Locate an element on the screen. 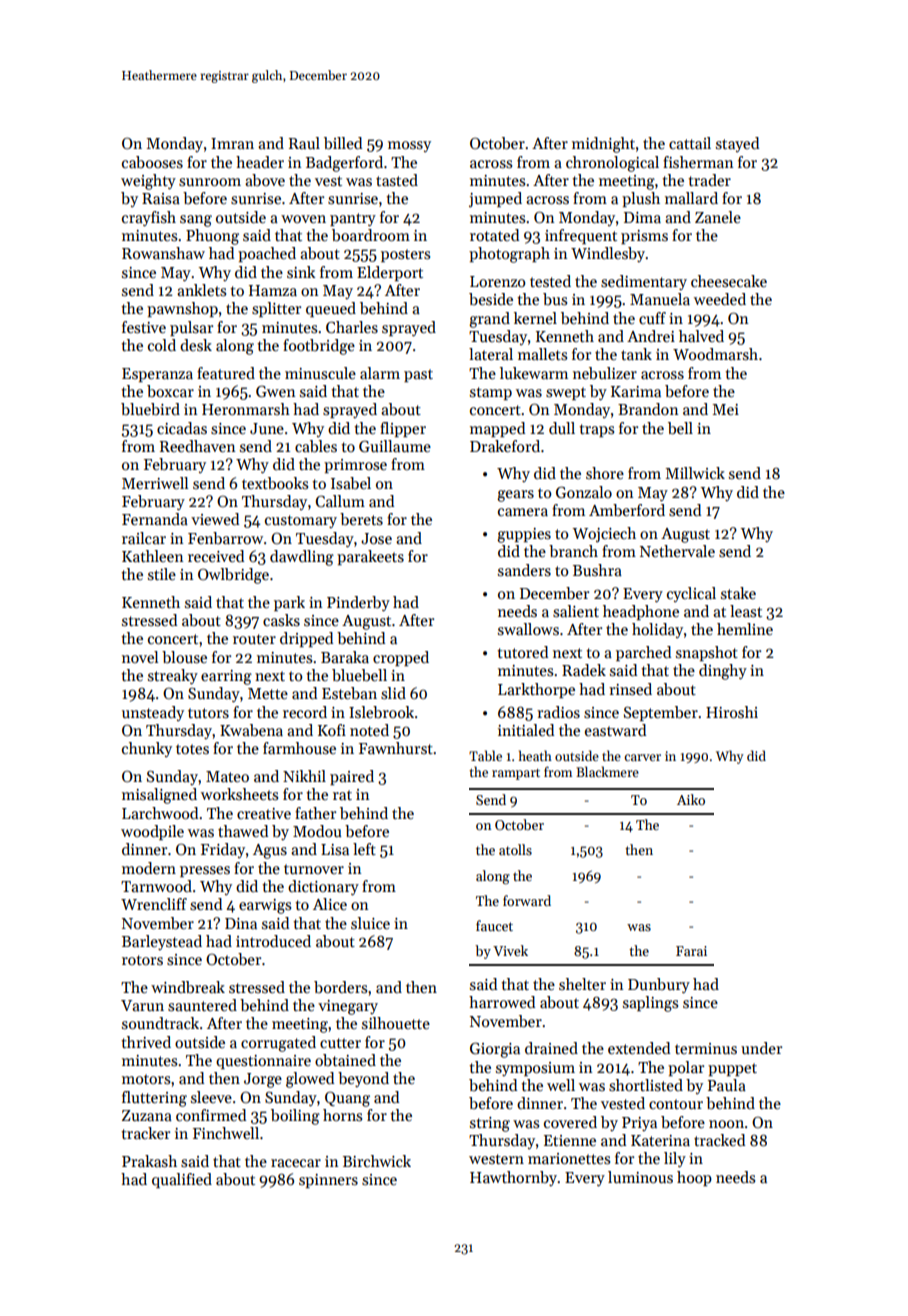 This screenshot has width=908, height=1316. beyond is located at coordinates (363, 1079).
